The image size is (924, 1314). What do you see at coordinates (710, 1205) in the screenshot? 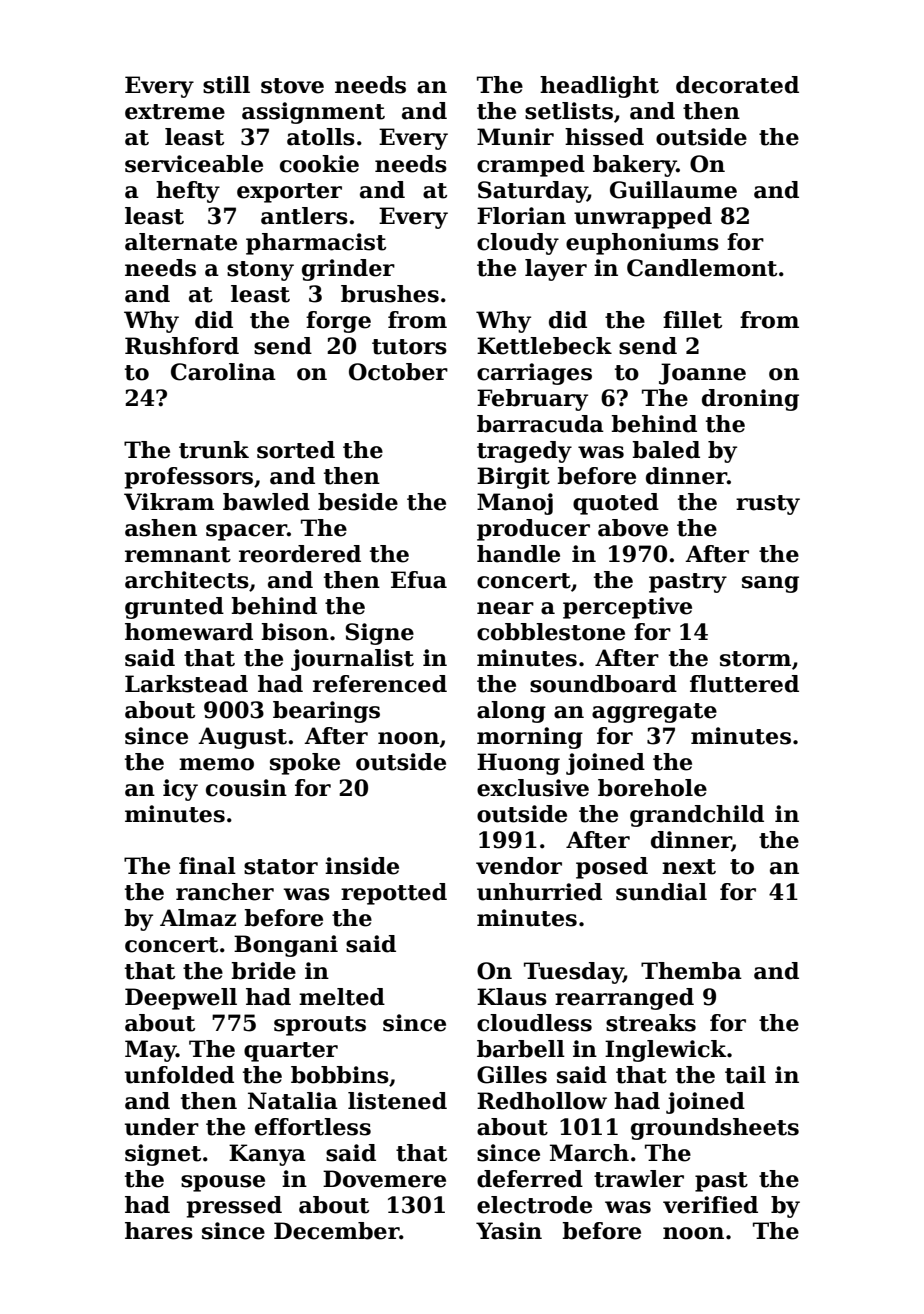
I see `verified` at bounding box center [710, 1205].
